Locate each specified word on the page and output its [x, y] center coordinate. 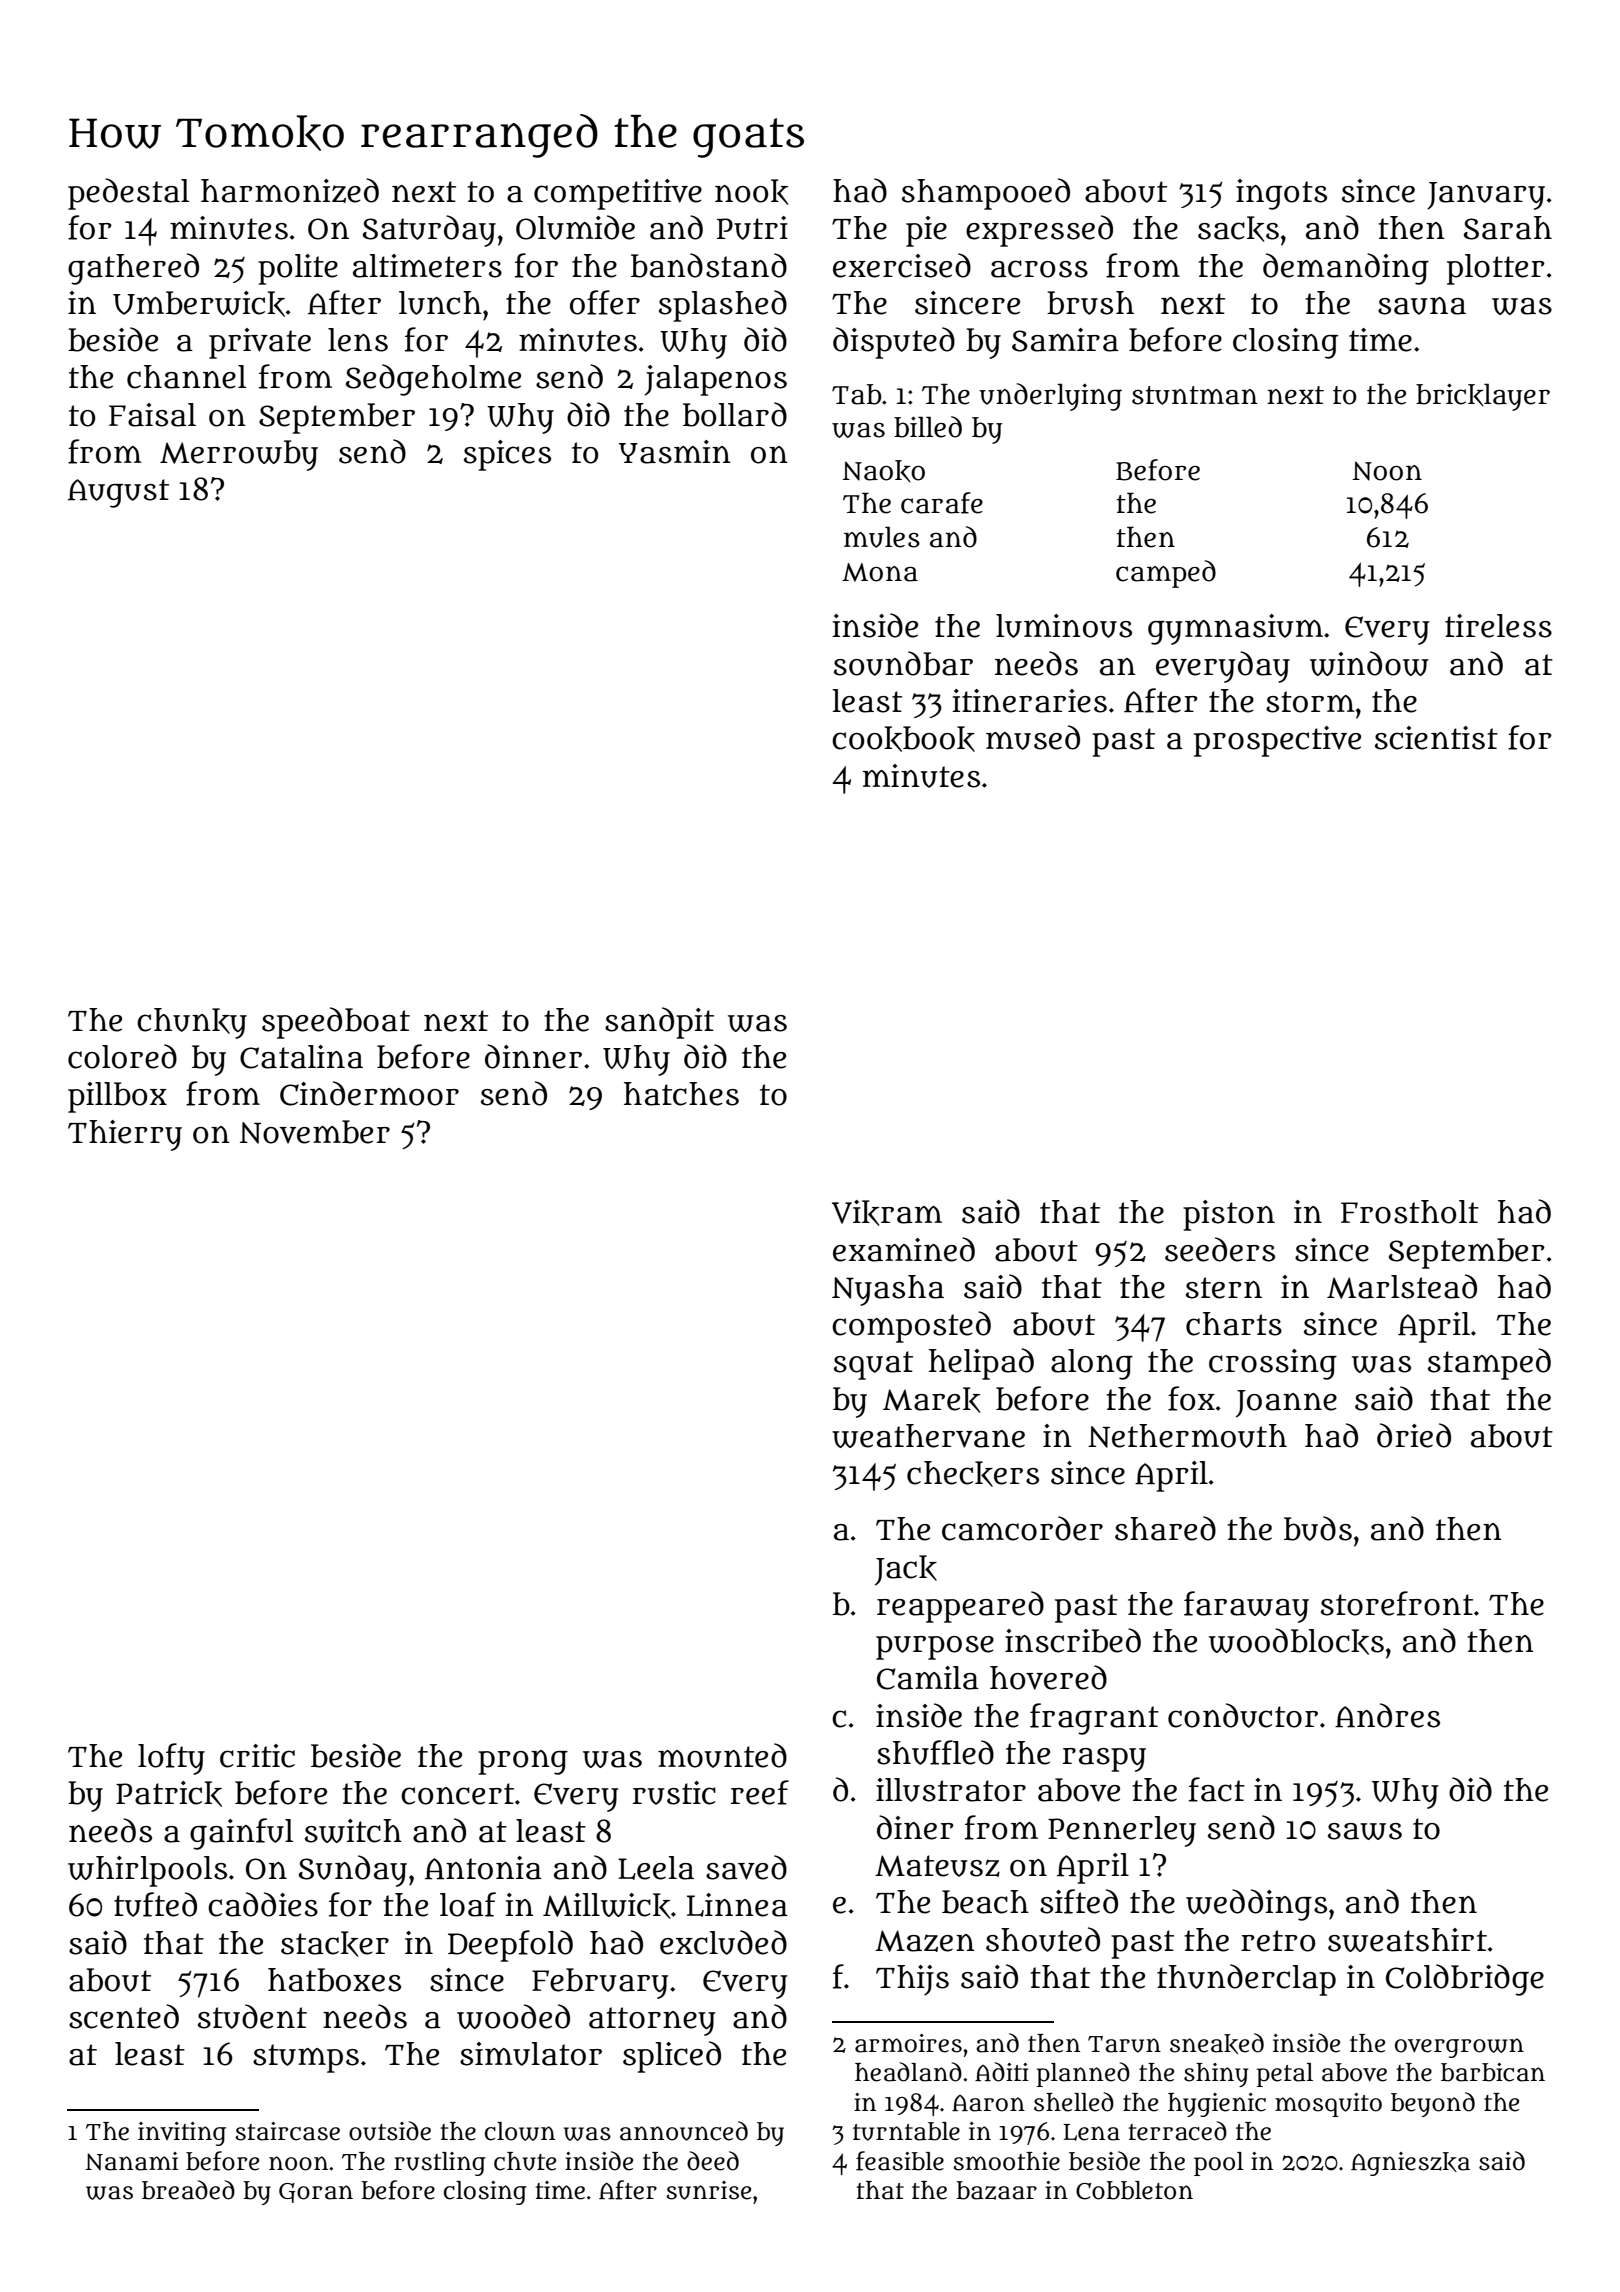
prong [523, 1762]
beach [985, 1902]
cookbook [903, 739]
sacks [1238, 229]
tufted [155, 1904]
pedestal [129, 194]
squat [873, 1365]
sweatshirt [1407, 1940]
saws [1365, 1831]
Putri [752, 228]
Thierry [125, 1135]
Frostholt [1410, 1212]
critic [257, 1756]
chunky [192, 1023]
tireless [1498, 626]
